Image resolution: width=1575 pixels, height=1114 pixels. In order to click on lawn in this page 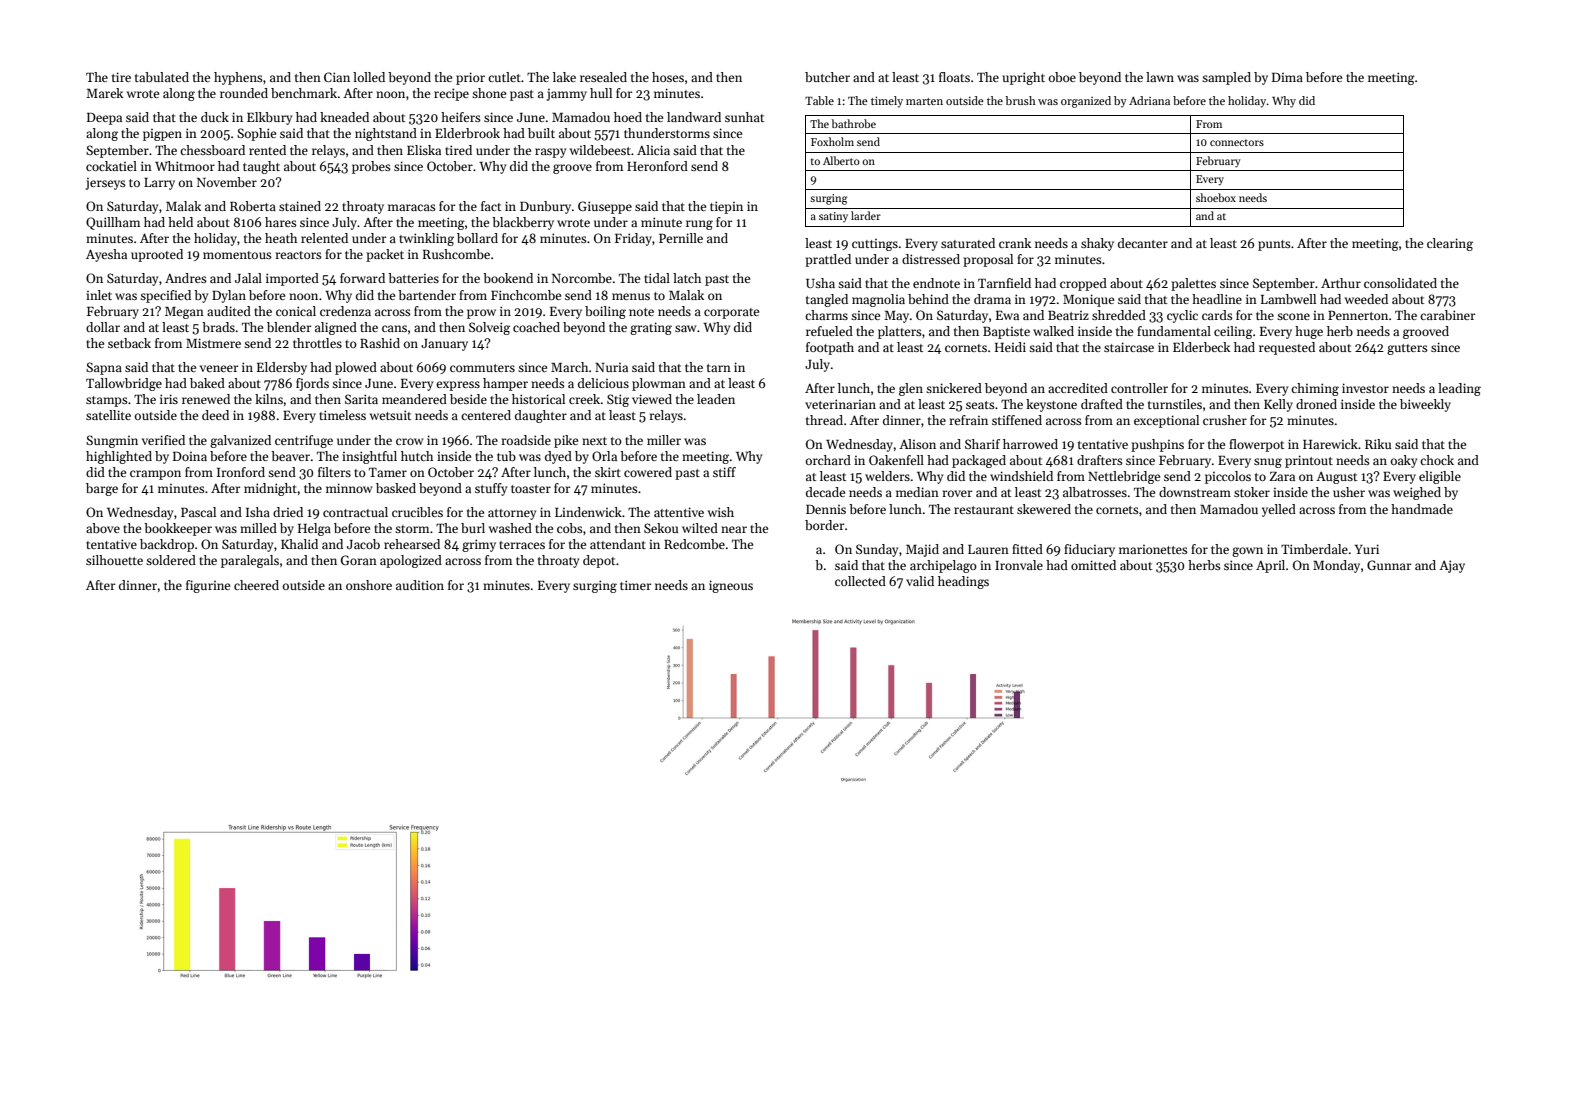, I will do `click(1160, 77)`.
